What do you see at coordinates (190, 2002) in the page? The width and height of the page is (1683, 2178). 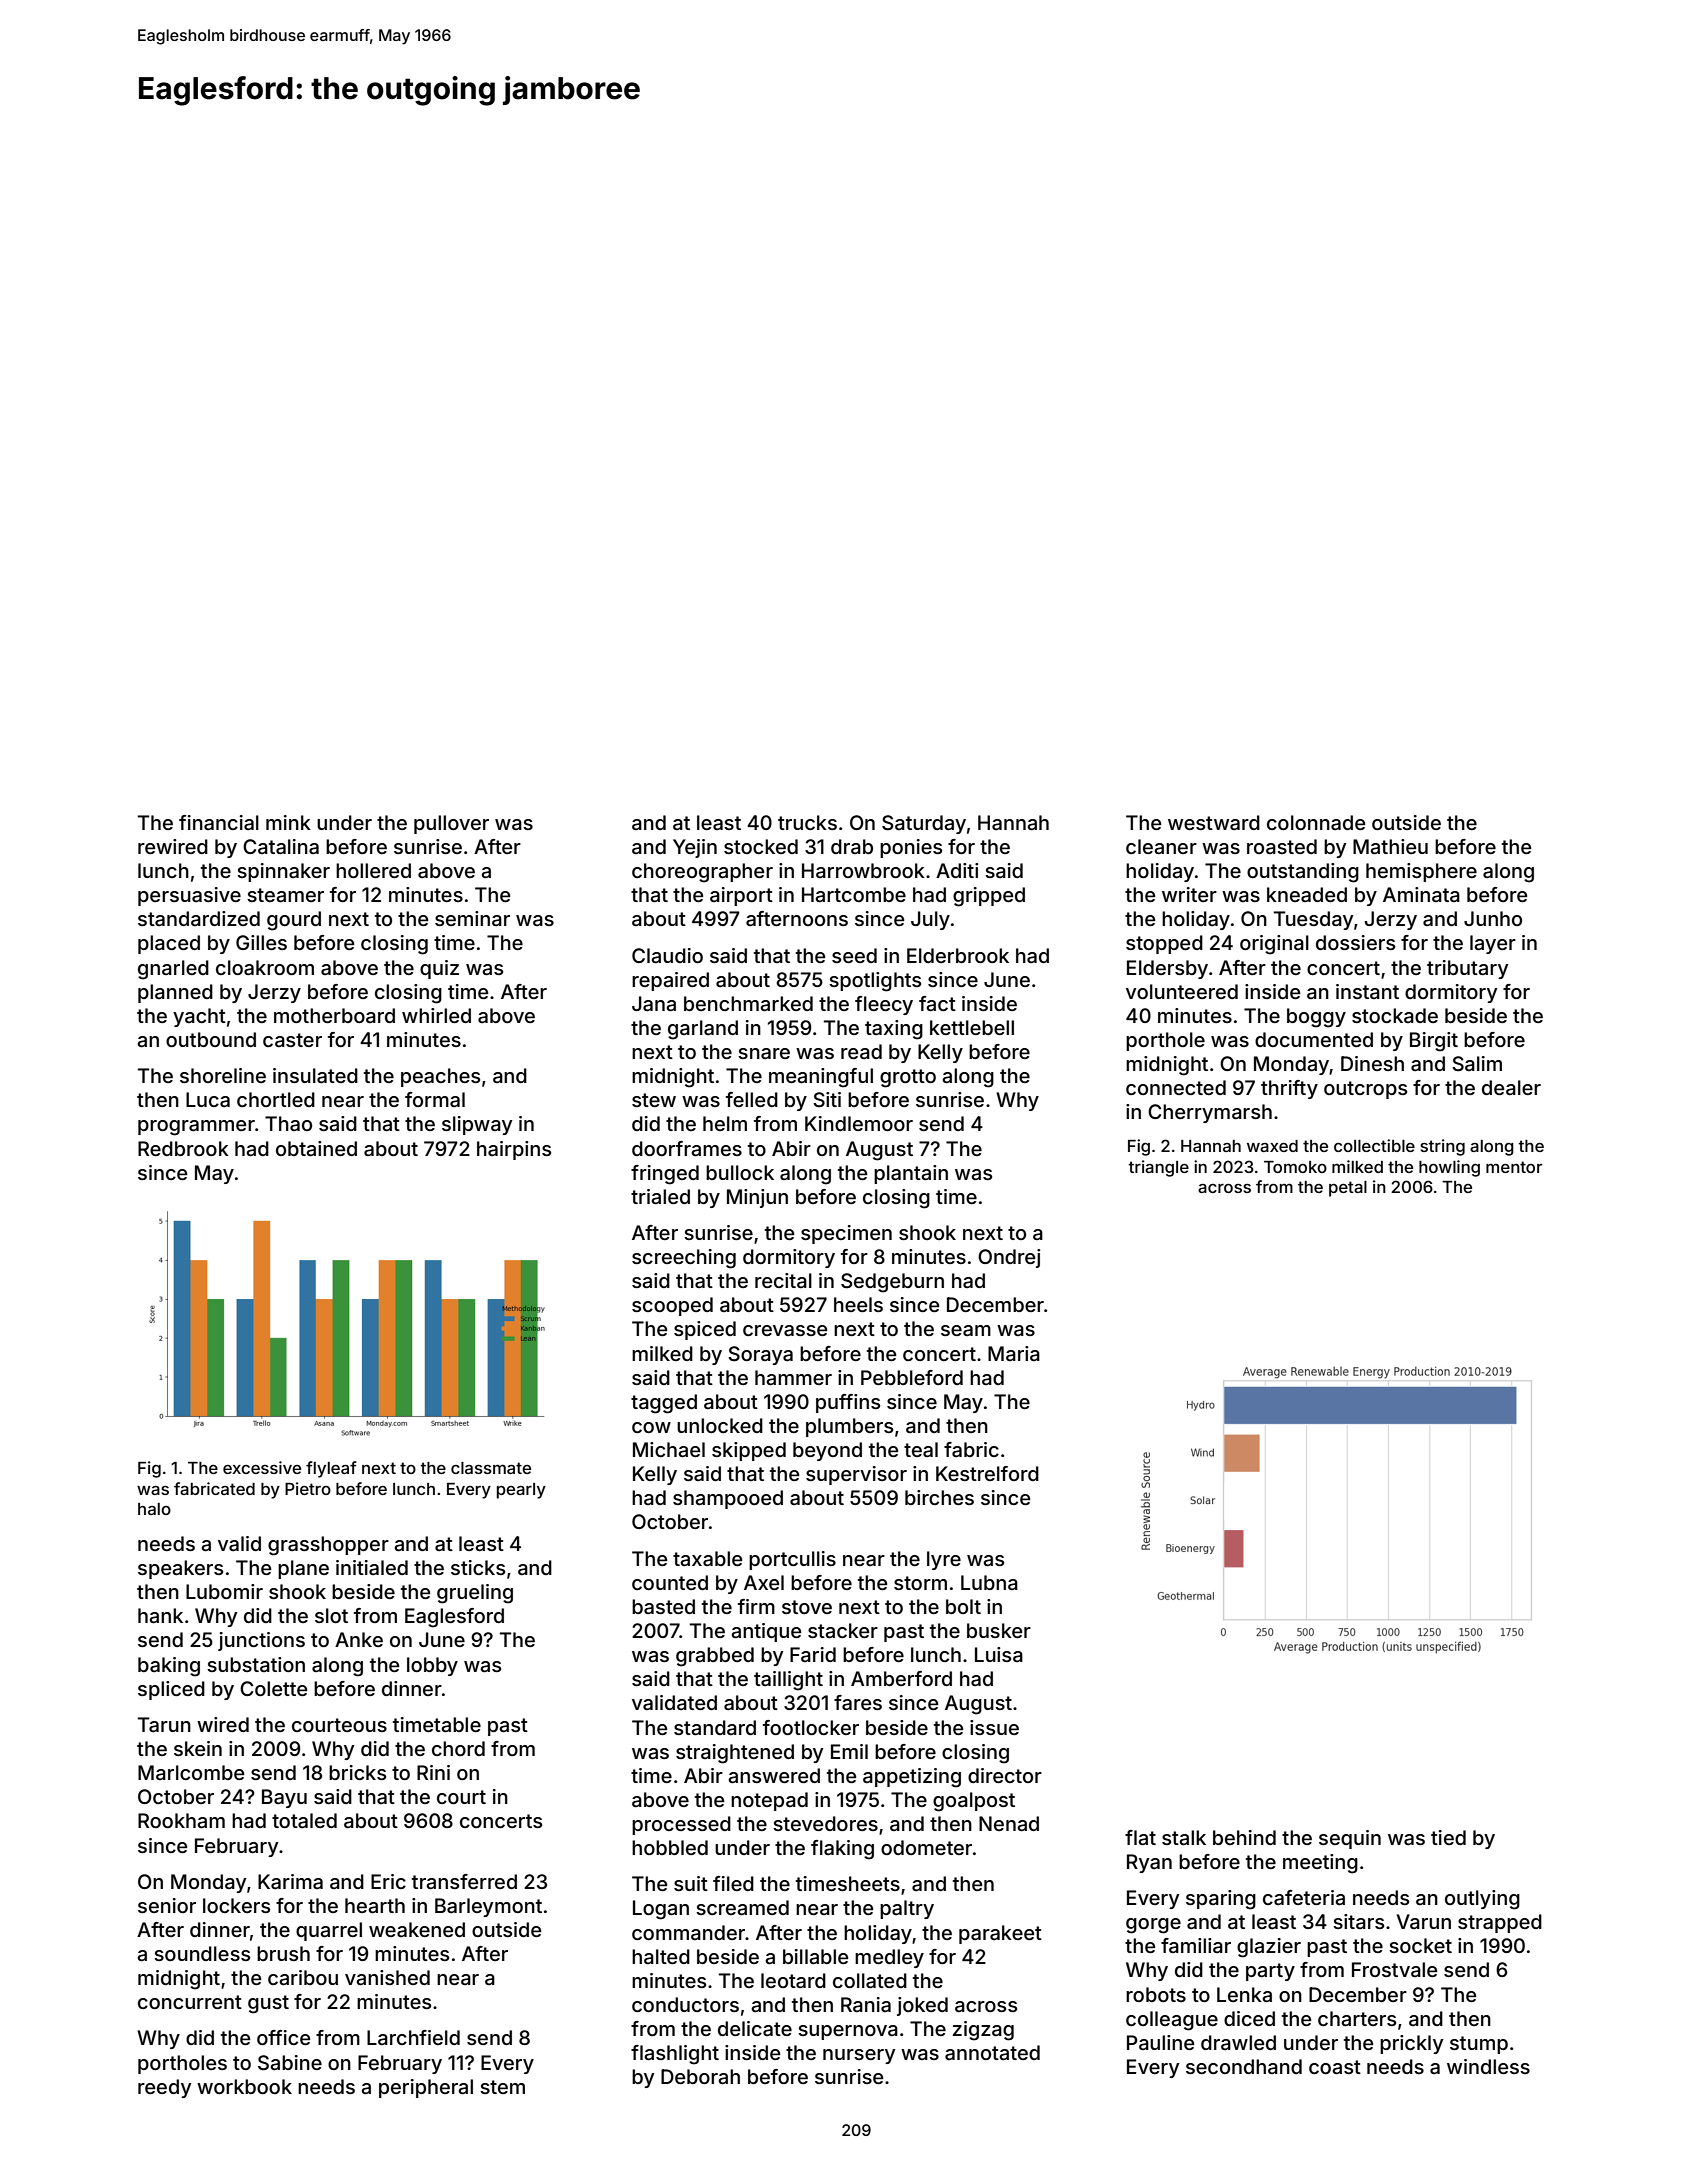 I see `concurrent` at bounding box center [190, 2002].
